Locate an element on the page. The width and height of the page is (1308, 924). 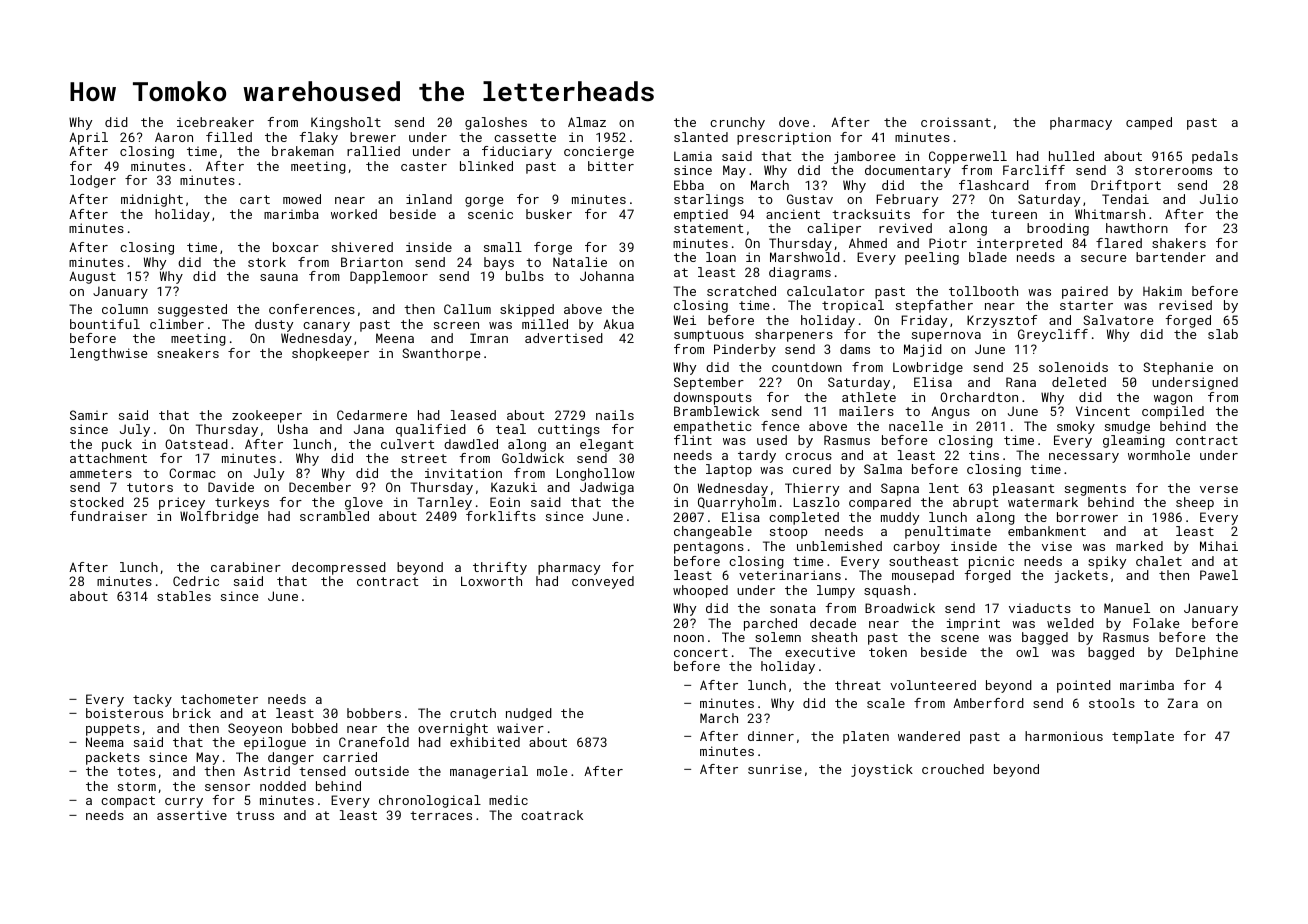
crouched is located at coordinates (953, 769).
